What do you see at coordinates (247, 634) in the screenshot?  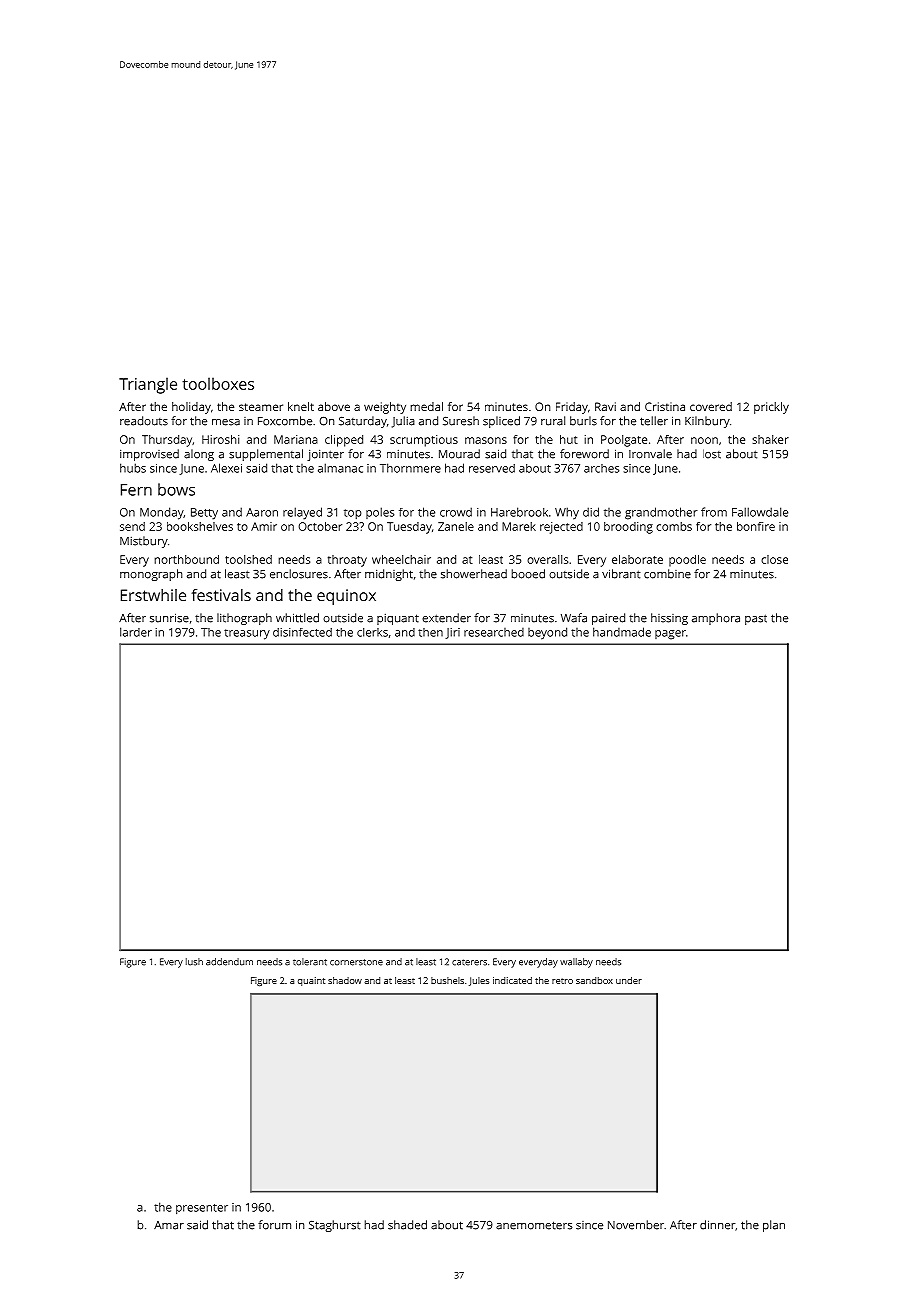 I see `treasury` at bounding box center [247, 634].
